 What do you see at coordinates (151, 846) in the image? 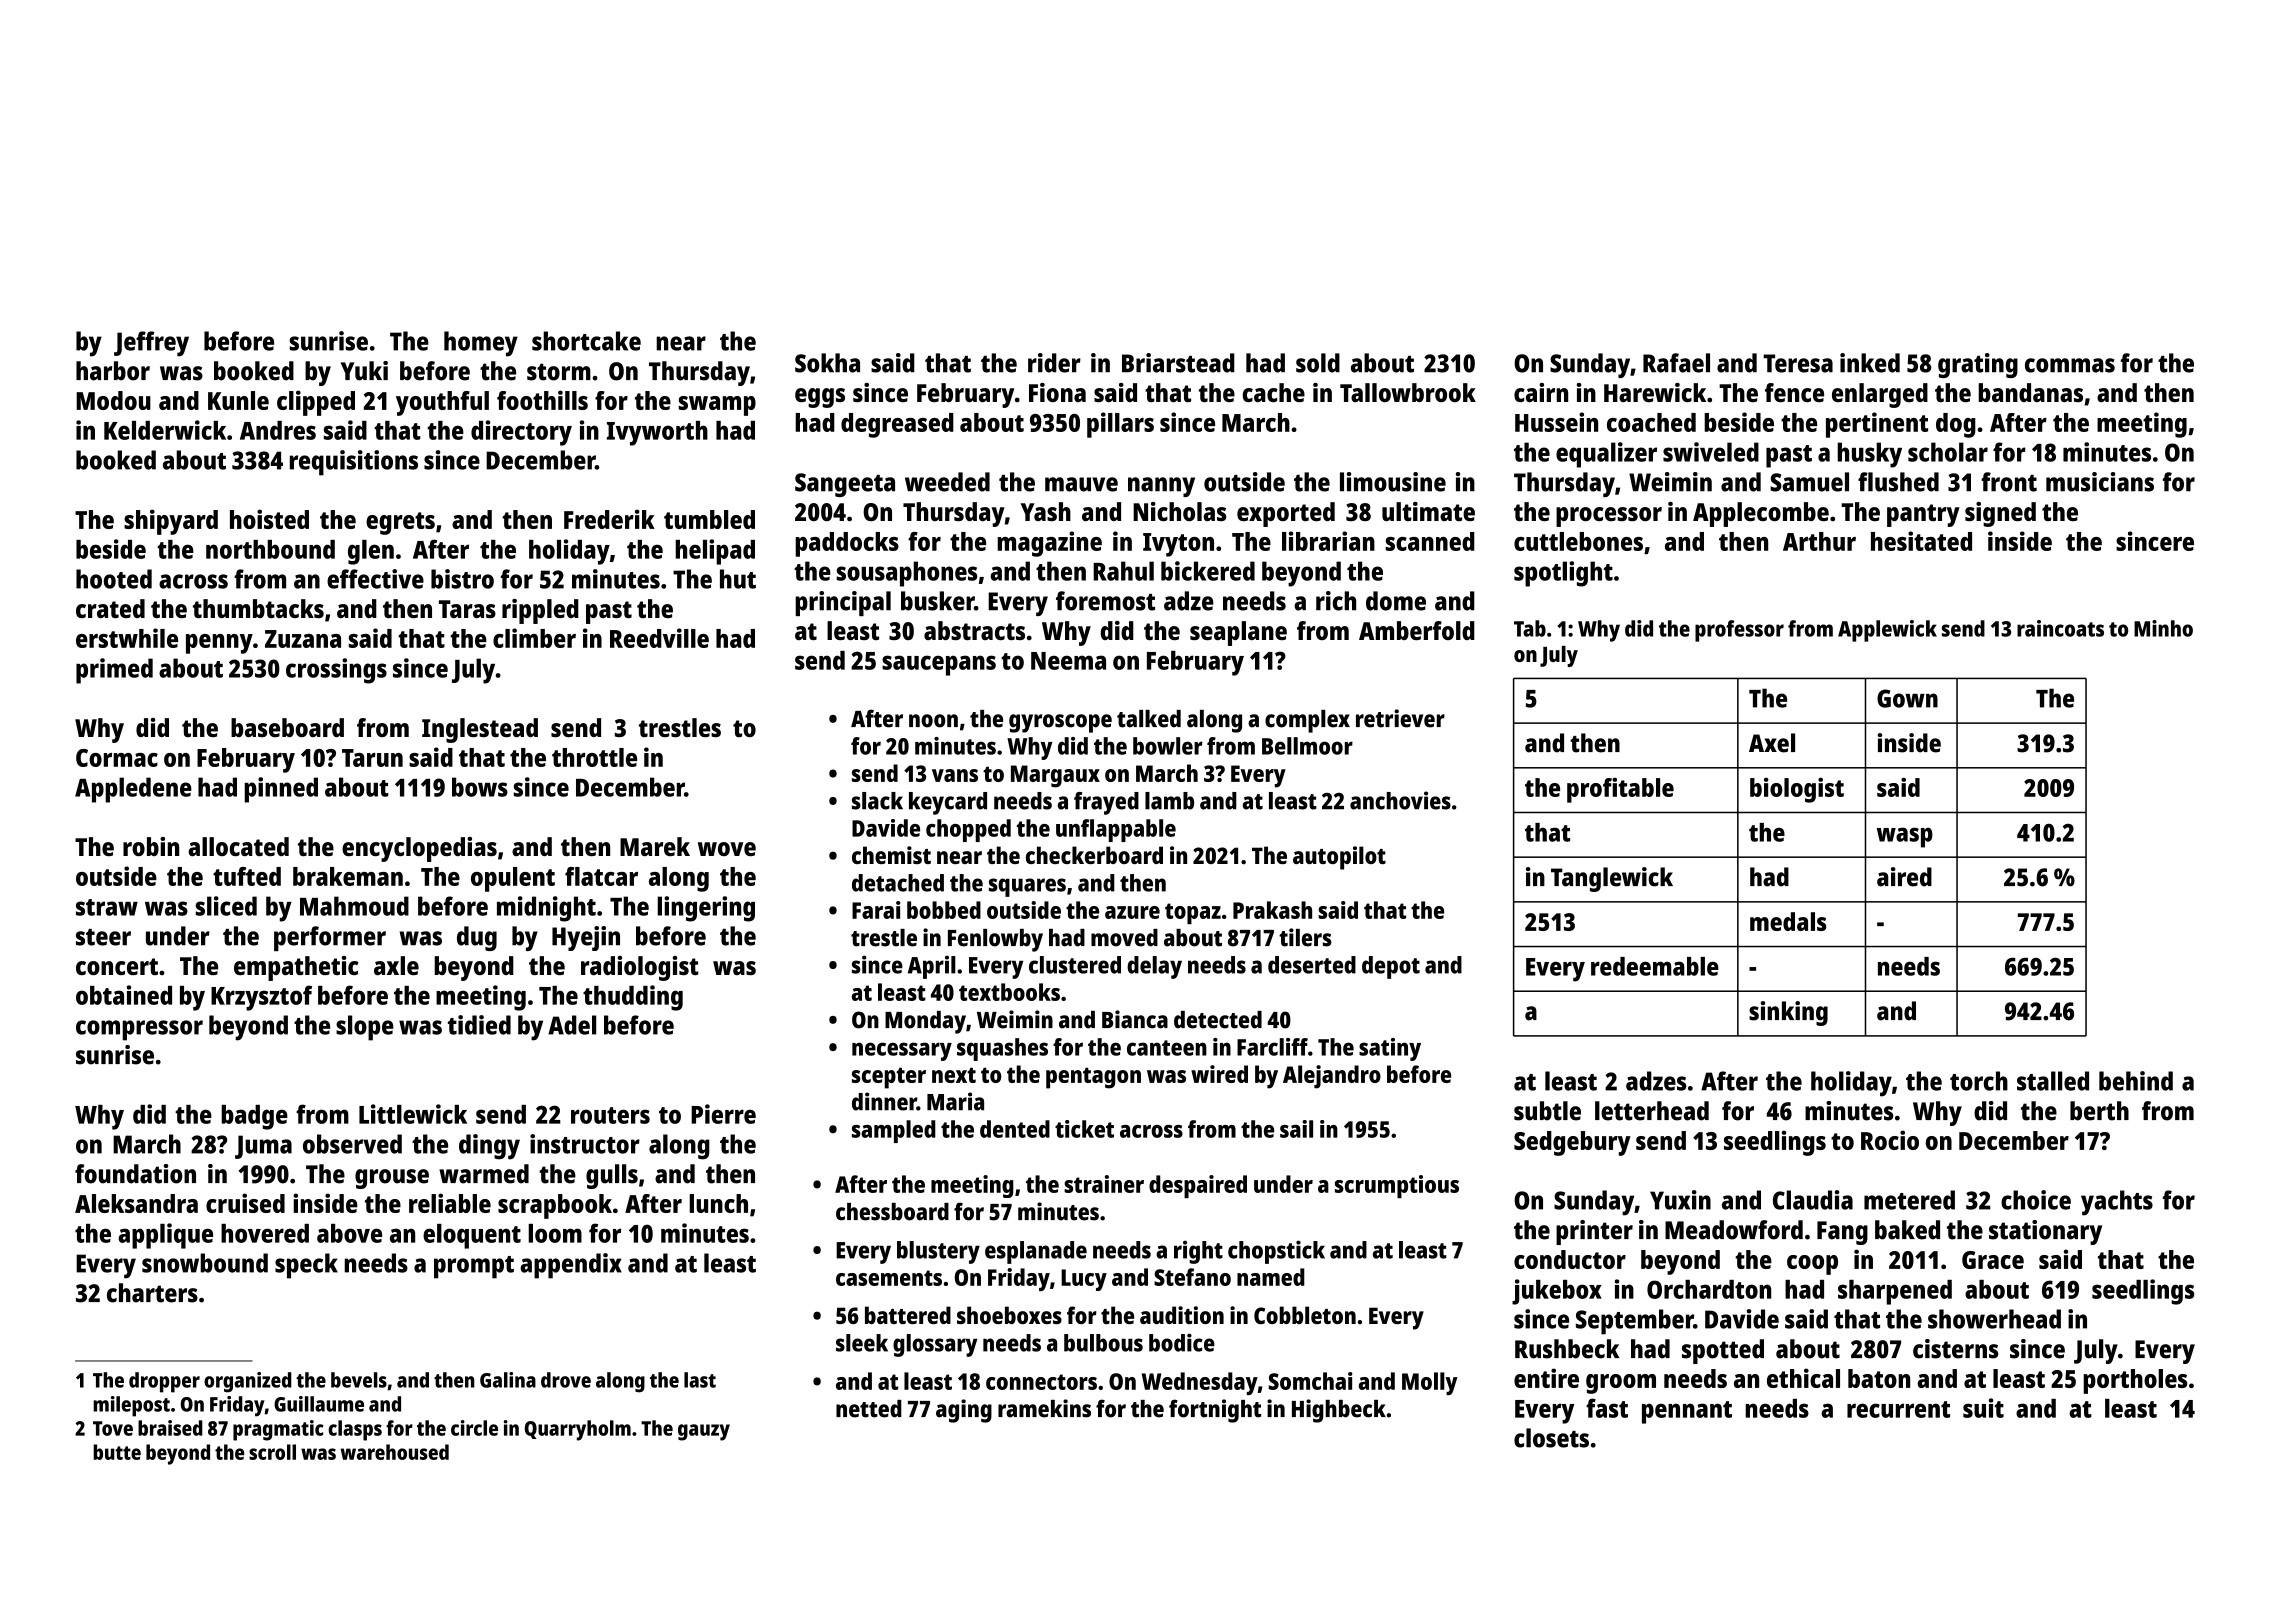
I see `robin` at bounding box center [151, 846].
